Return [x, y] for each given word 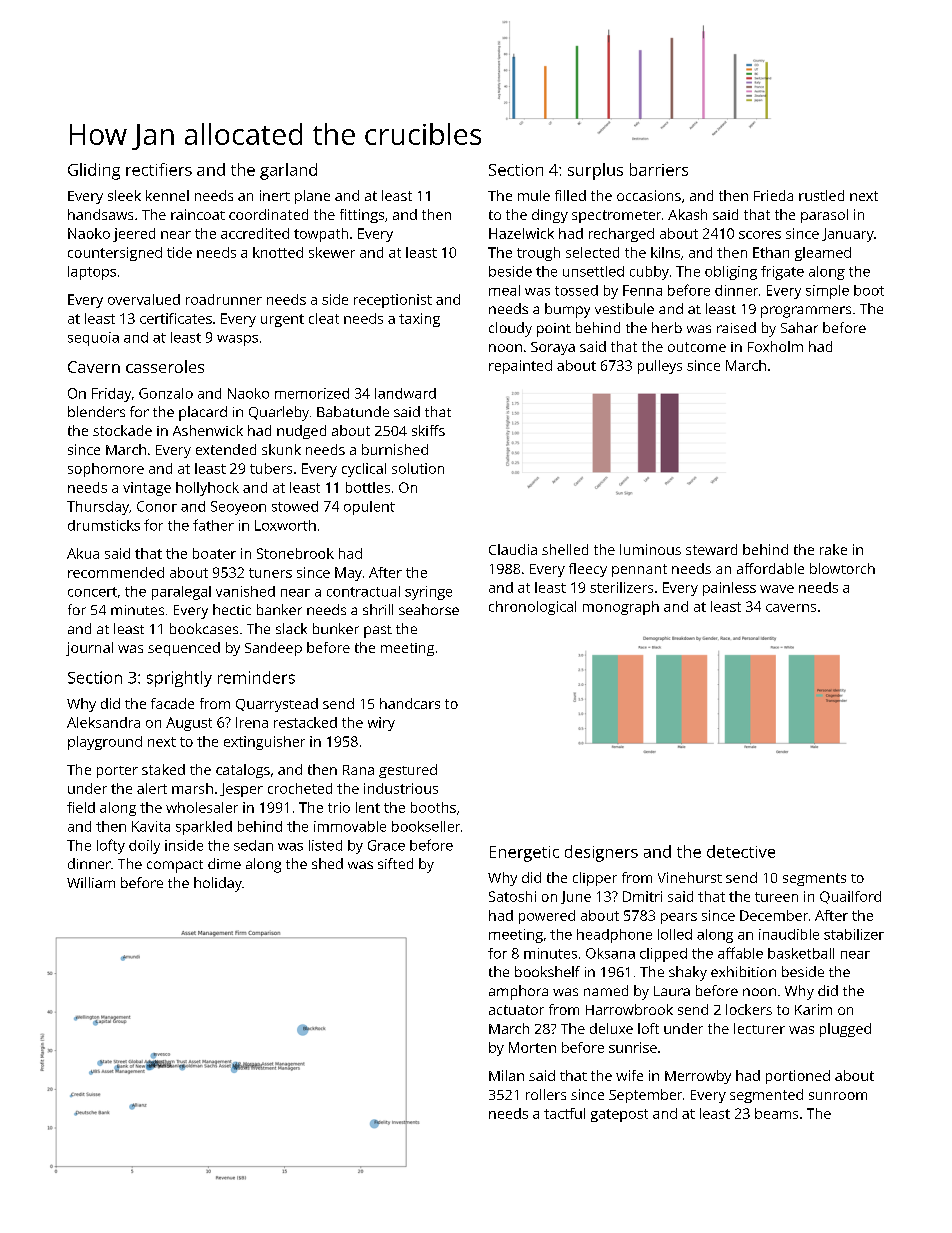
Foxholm [775, 346]
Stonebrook [295, 553]
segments [814, 879]
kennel [167, 195]
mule [534, 195]
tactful [564, 1113]
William [91, 882]
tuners [270, 573]
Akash [687, 214]
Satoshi [512, 896]
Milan [506, 1075]
